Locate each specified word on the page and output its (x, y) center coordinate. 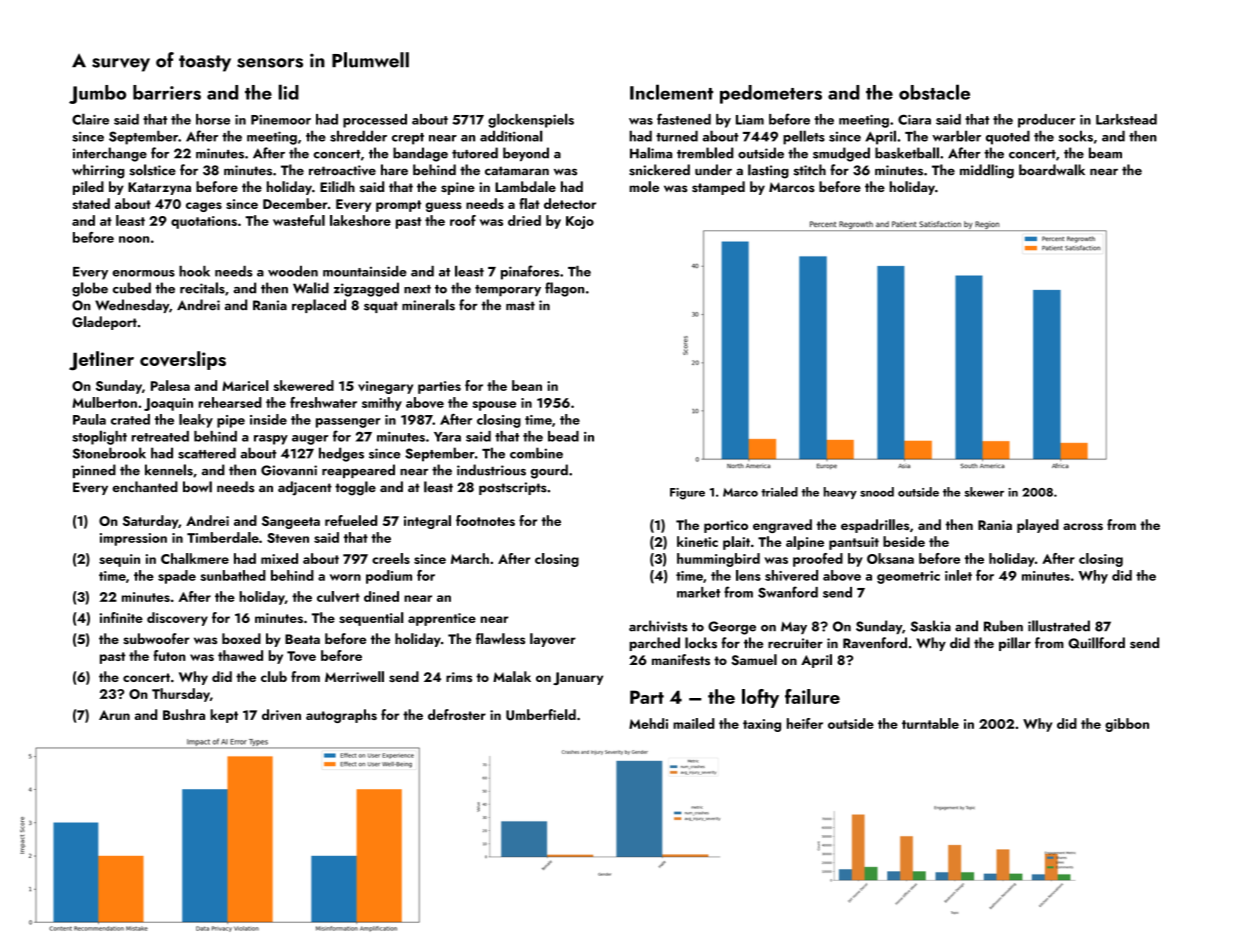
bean (527, 385)
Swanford (788, 592)
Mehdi (648, 723)
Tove (301, 656)
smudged (841, 154)
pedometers (771, 94)
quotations (204, 222)
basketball (907, 153)
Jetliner (101, 361)
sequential (371, 619)
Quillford (1096, 643)
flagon (564, 289)
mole (644, 186)
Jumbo (97, 94)
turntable (930, 723)
